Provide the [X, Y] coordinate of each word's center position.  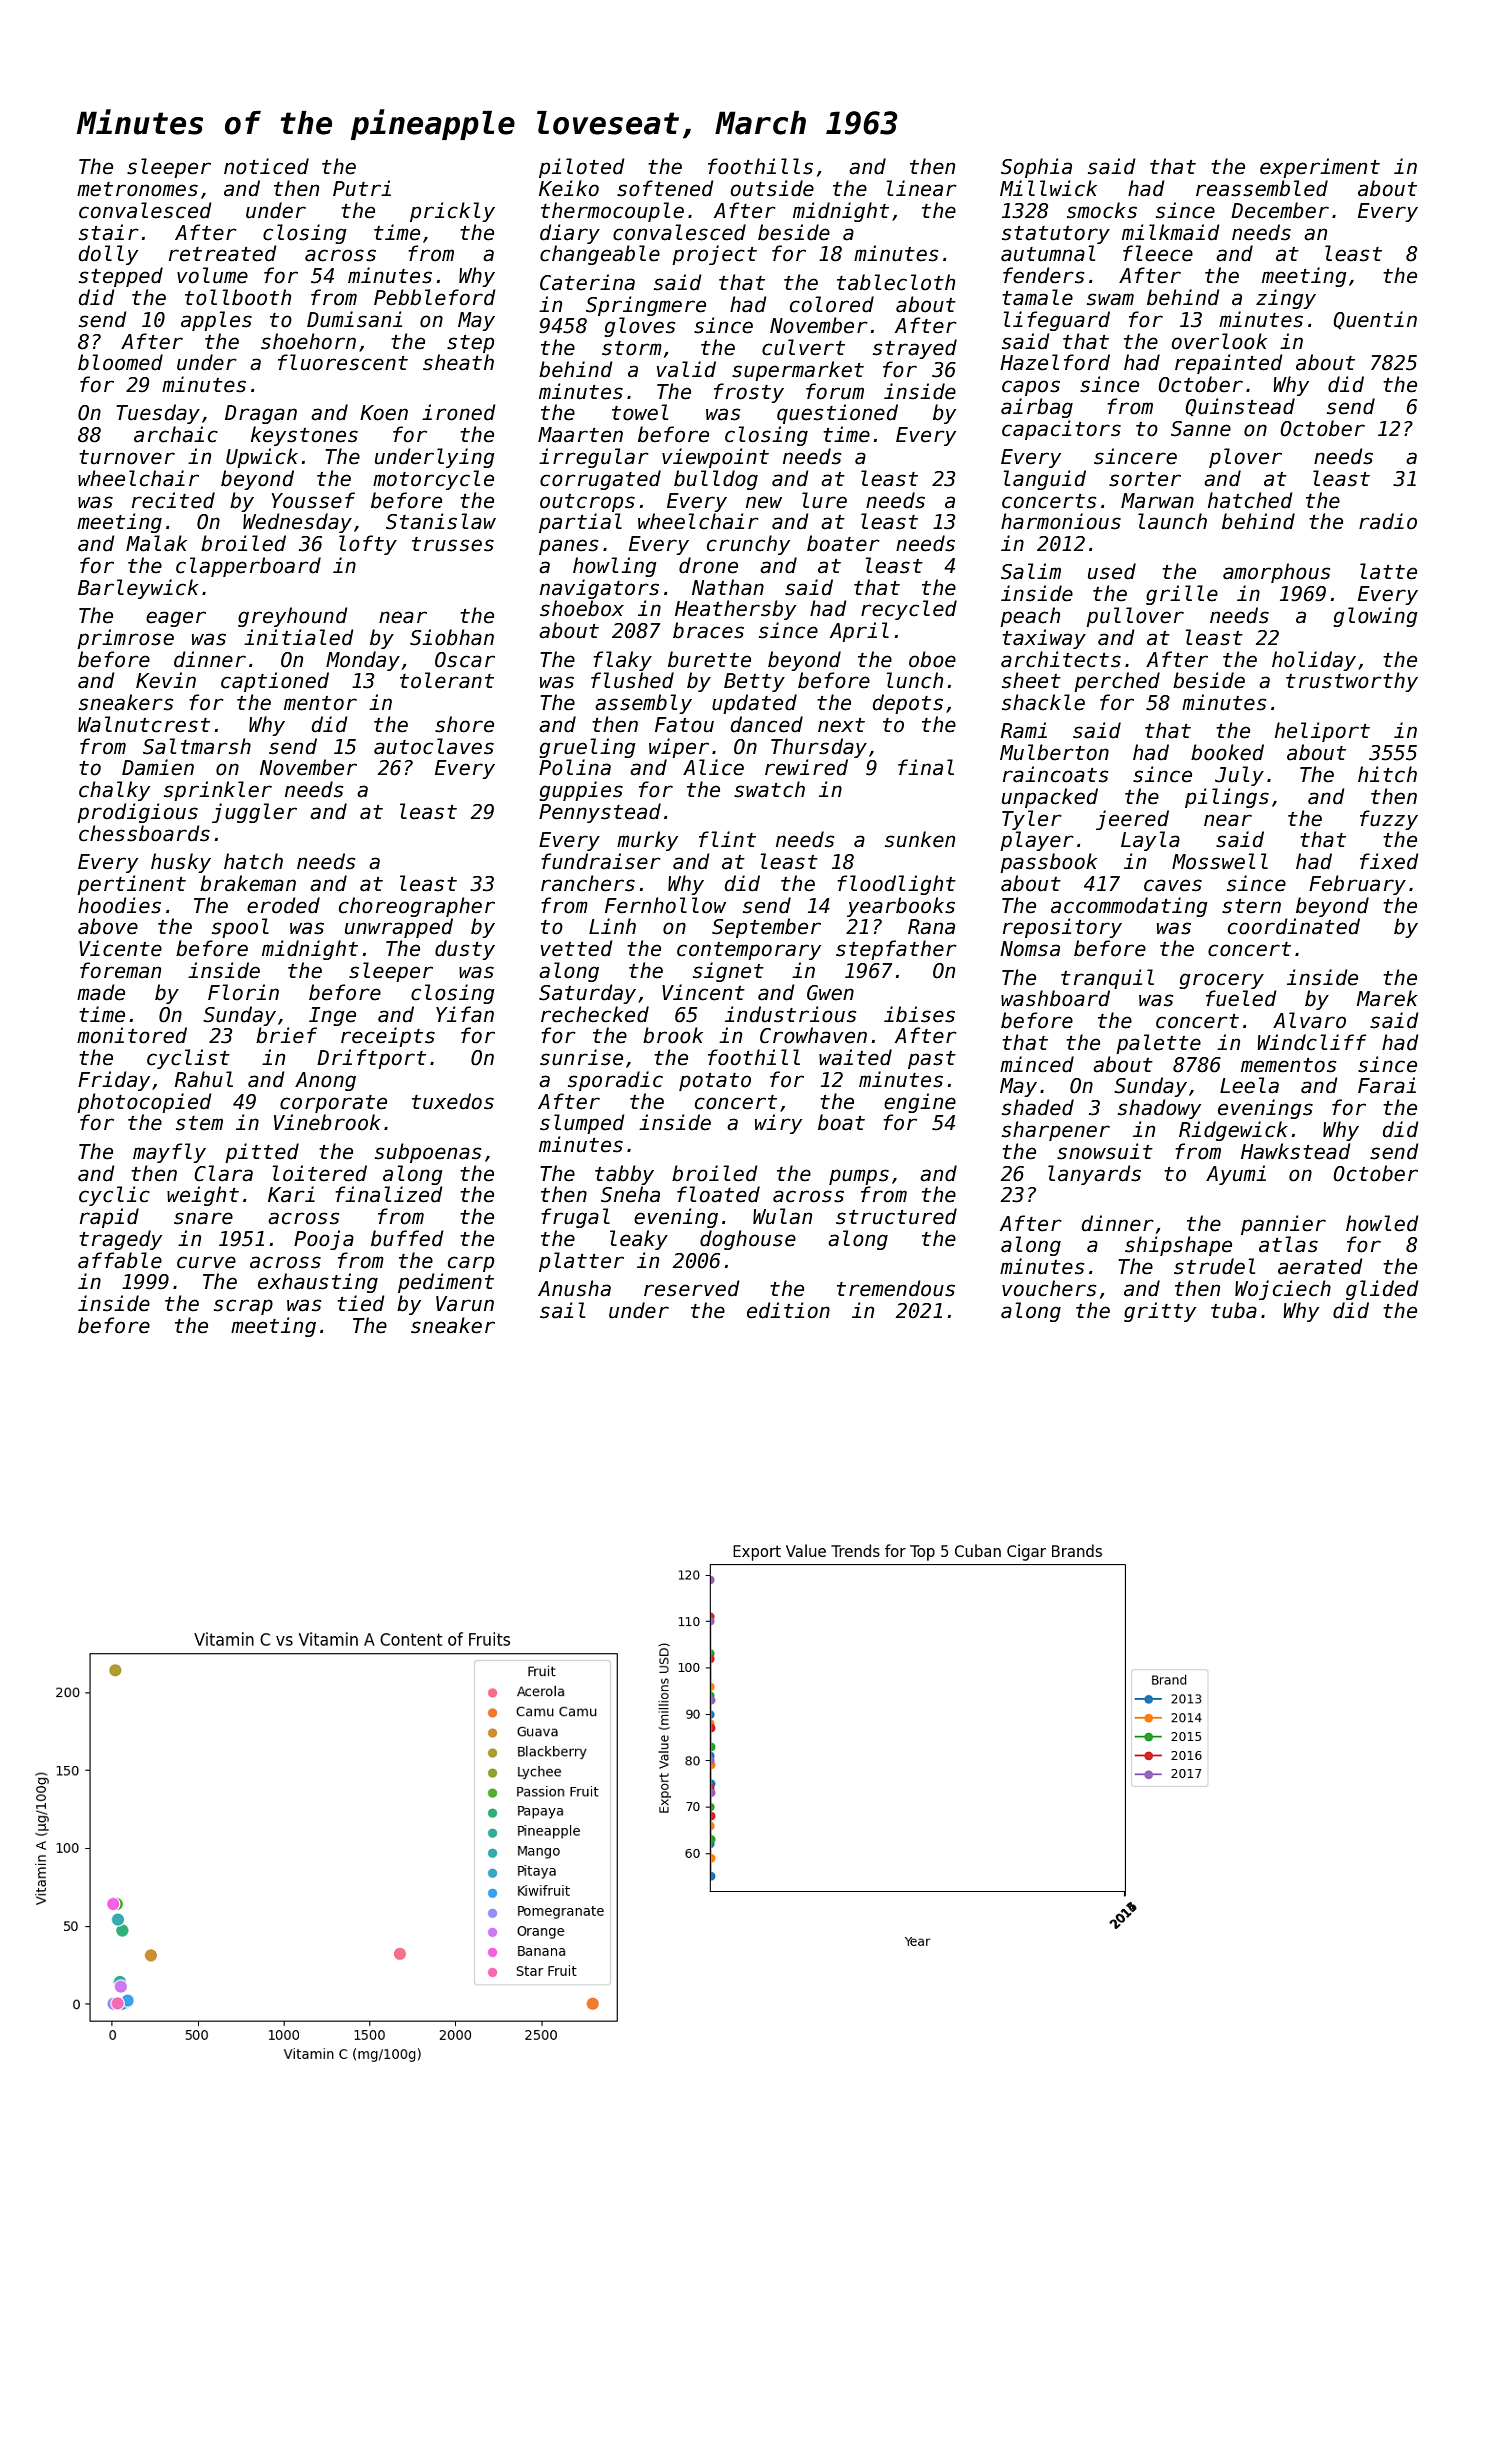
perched [1117, 682]
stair [109, 232]
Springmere [646, 306]
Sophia [1036, 168]
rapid [109, 1218]
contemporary [749, 951]
